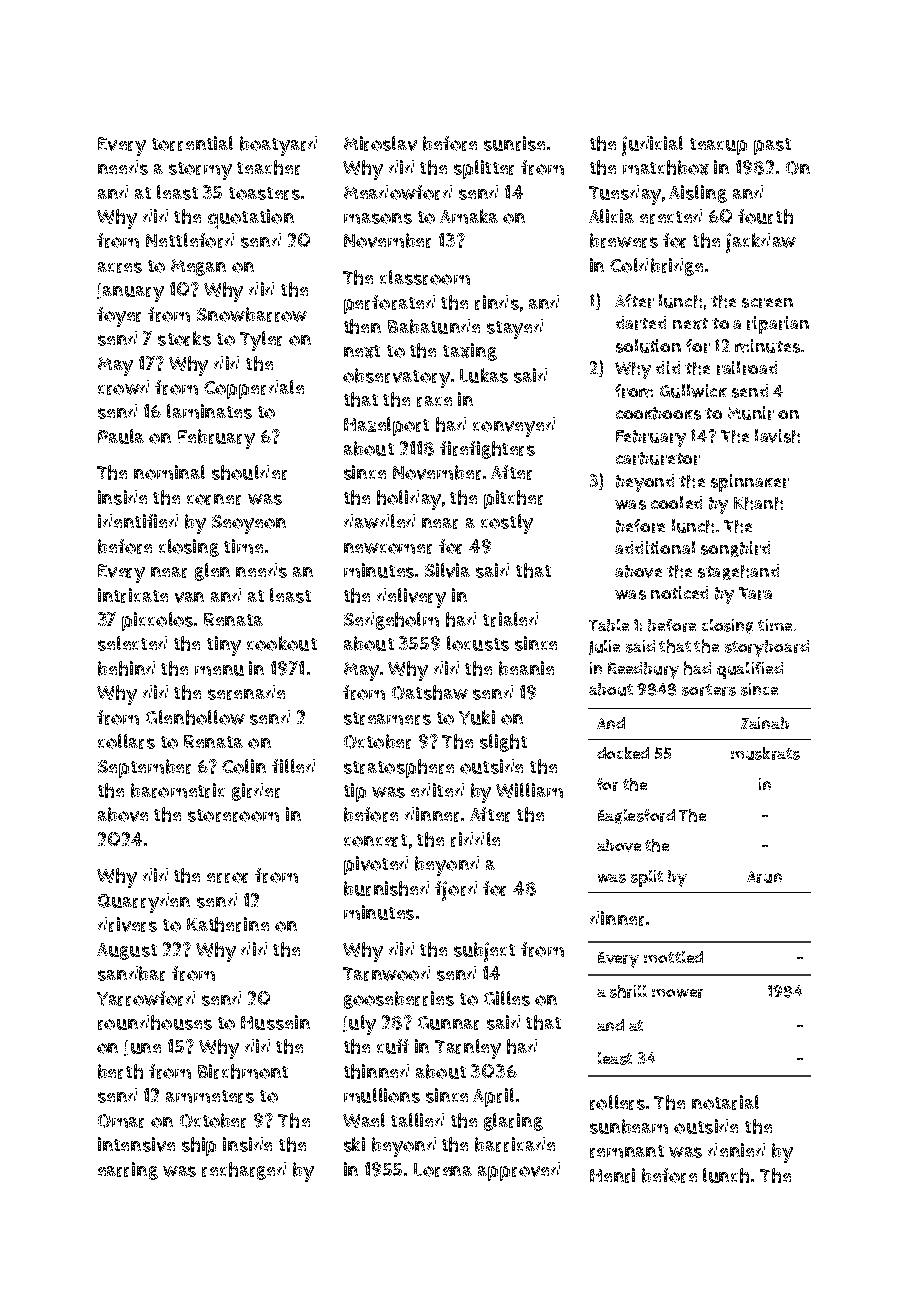 The width and height of the screenshot is (908, 1316). I want to click on Henri, so click(612, 1175).
